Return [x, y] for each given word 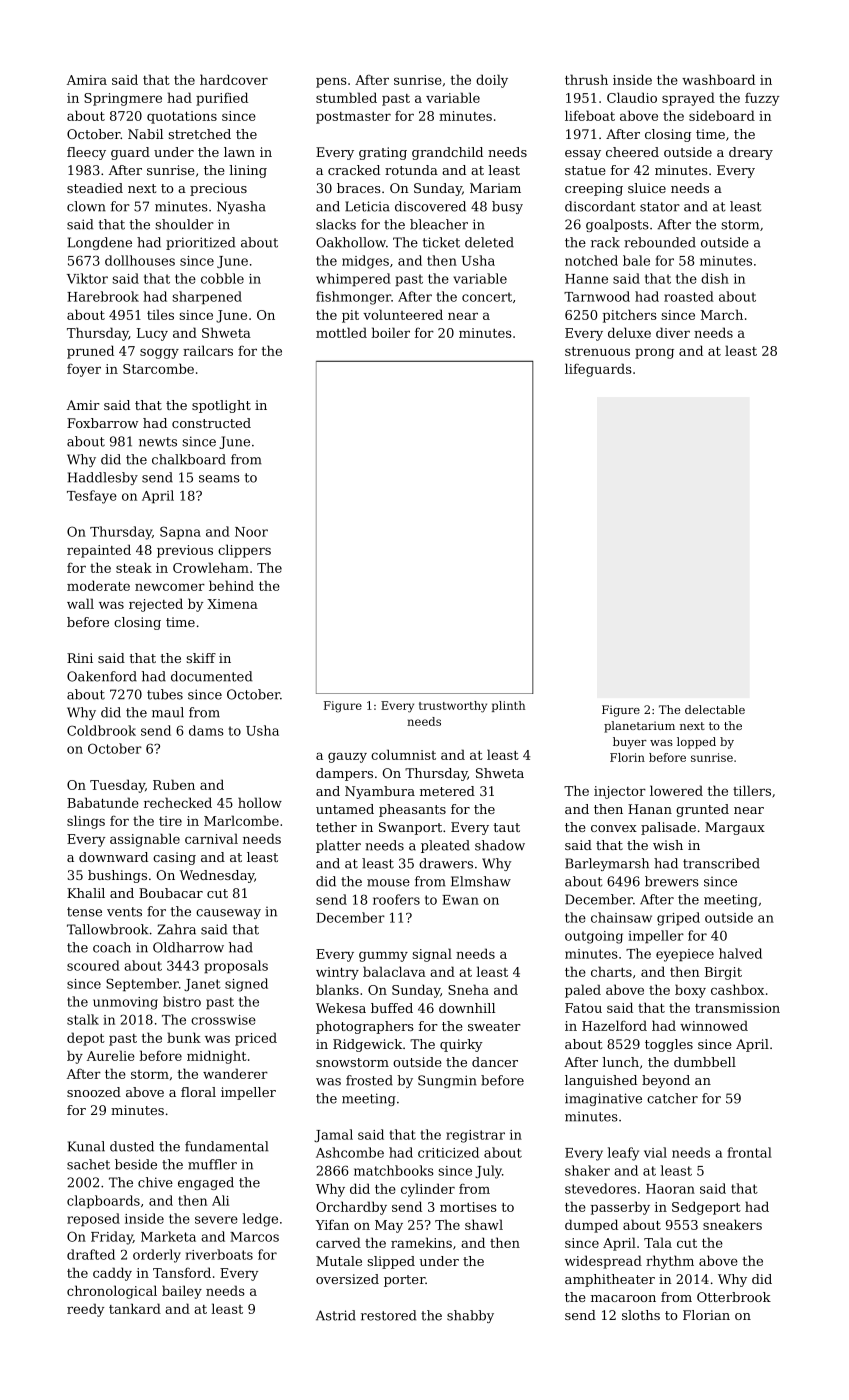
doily [492, 81]
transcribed [721, 863]
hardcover [234, 79]
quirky [461, 1045]
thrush [586, 79]
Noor [251, 532]
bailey [182, 1292]
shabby [470, 1316]
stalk [83, 1019]
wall [80, 603]
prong [654, 353]
